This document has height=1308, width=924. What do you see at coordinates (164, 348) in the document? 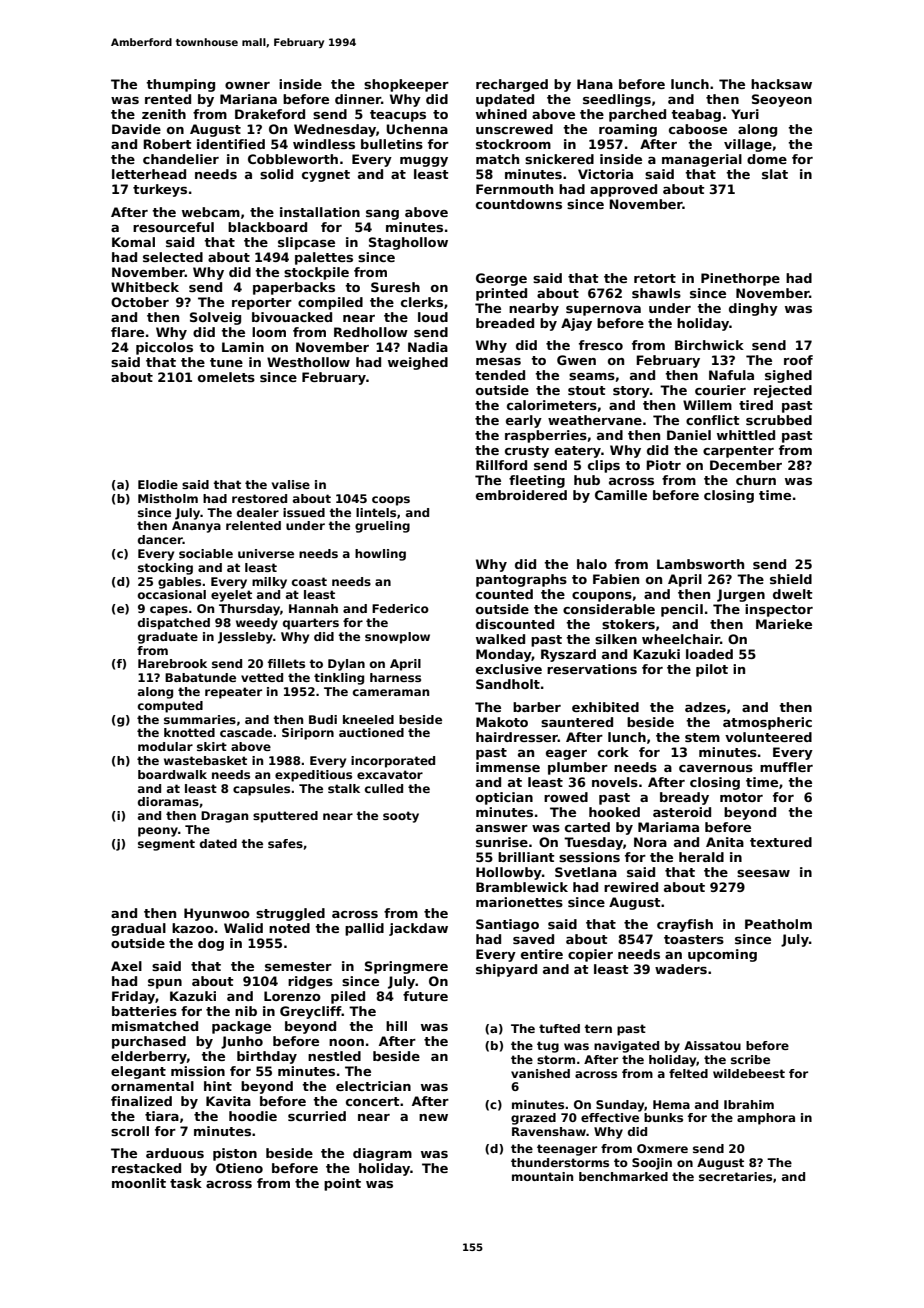
I see `piccolos` at bounding box center [164, 348].
